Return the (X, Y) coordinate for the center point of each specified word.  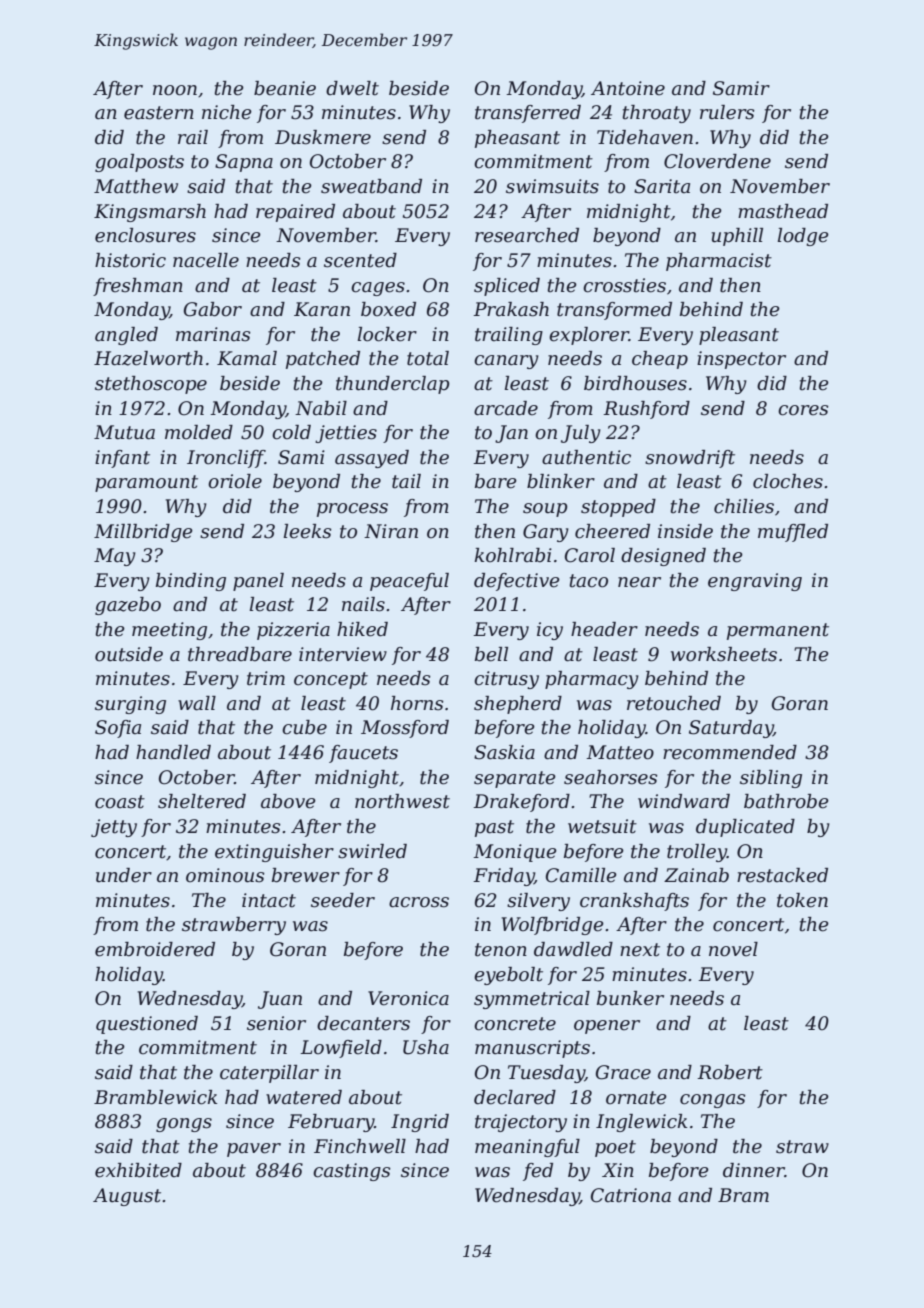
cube (304, 727)
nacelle (206, 260)
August (127, 1197)
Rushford (646, 410)
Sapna (244, 163)
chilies (744, 506)
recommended (730, 752)
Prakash (511, 309)
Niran (391, 531)
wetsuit (602, 826)
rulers (727, 112)
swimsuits (552, 186)
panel (258, 582)
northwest (402, 801)
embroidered (155, 949)
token (802, 900)
